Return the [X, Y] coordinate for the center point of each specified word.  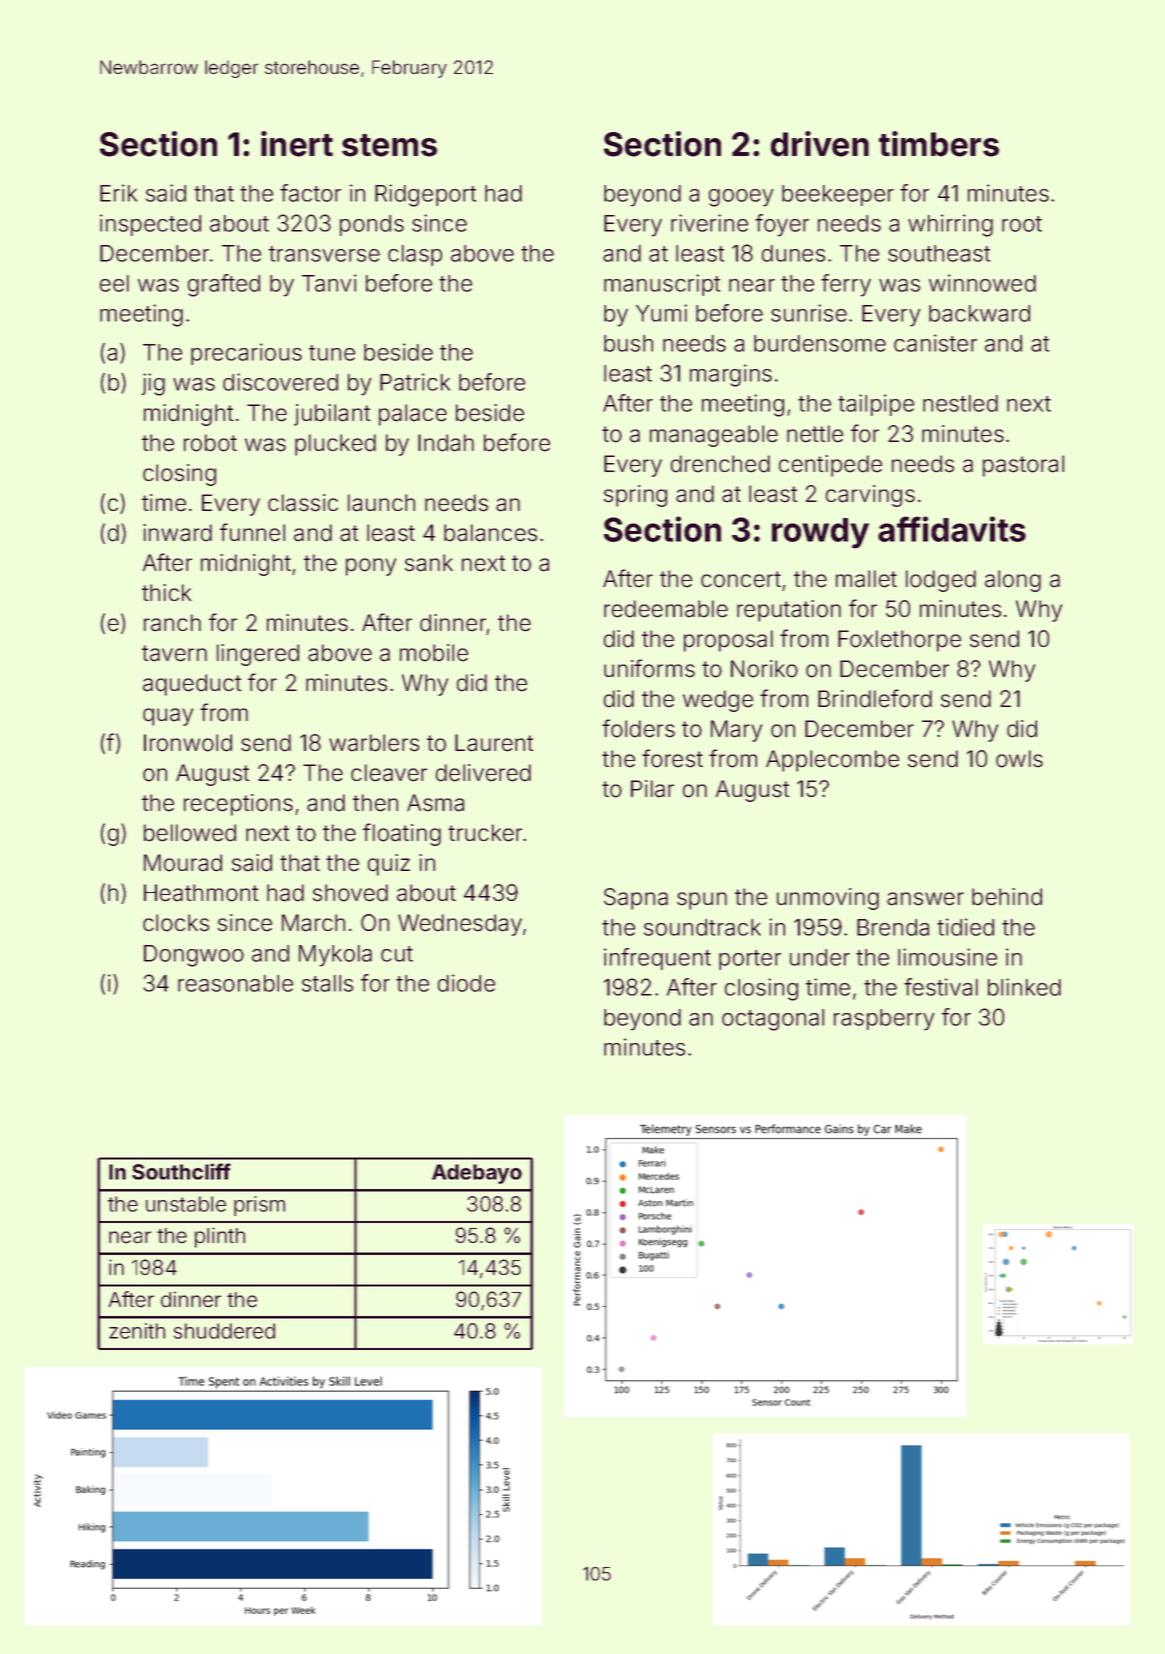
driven [820, 144]
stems [389, 145]
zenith [137, 1331]
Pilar [652, 789]
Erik [118, 193]
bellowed [190, 833]
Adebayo [477, 1174]
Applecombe [832, 761]
